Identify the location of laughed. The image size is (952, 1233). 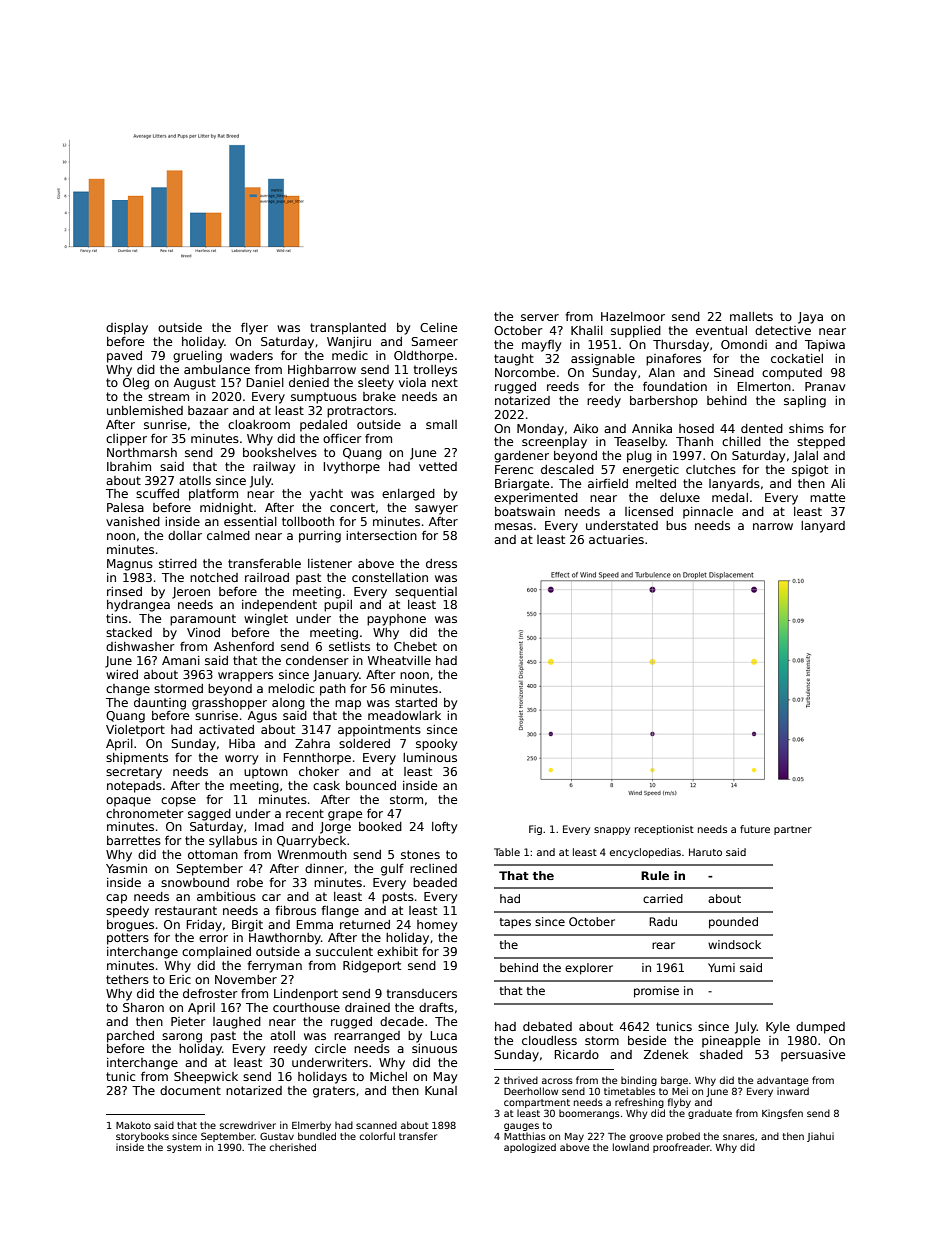
(237, 1023).
